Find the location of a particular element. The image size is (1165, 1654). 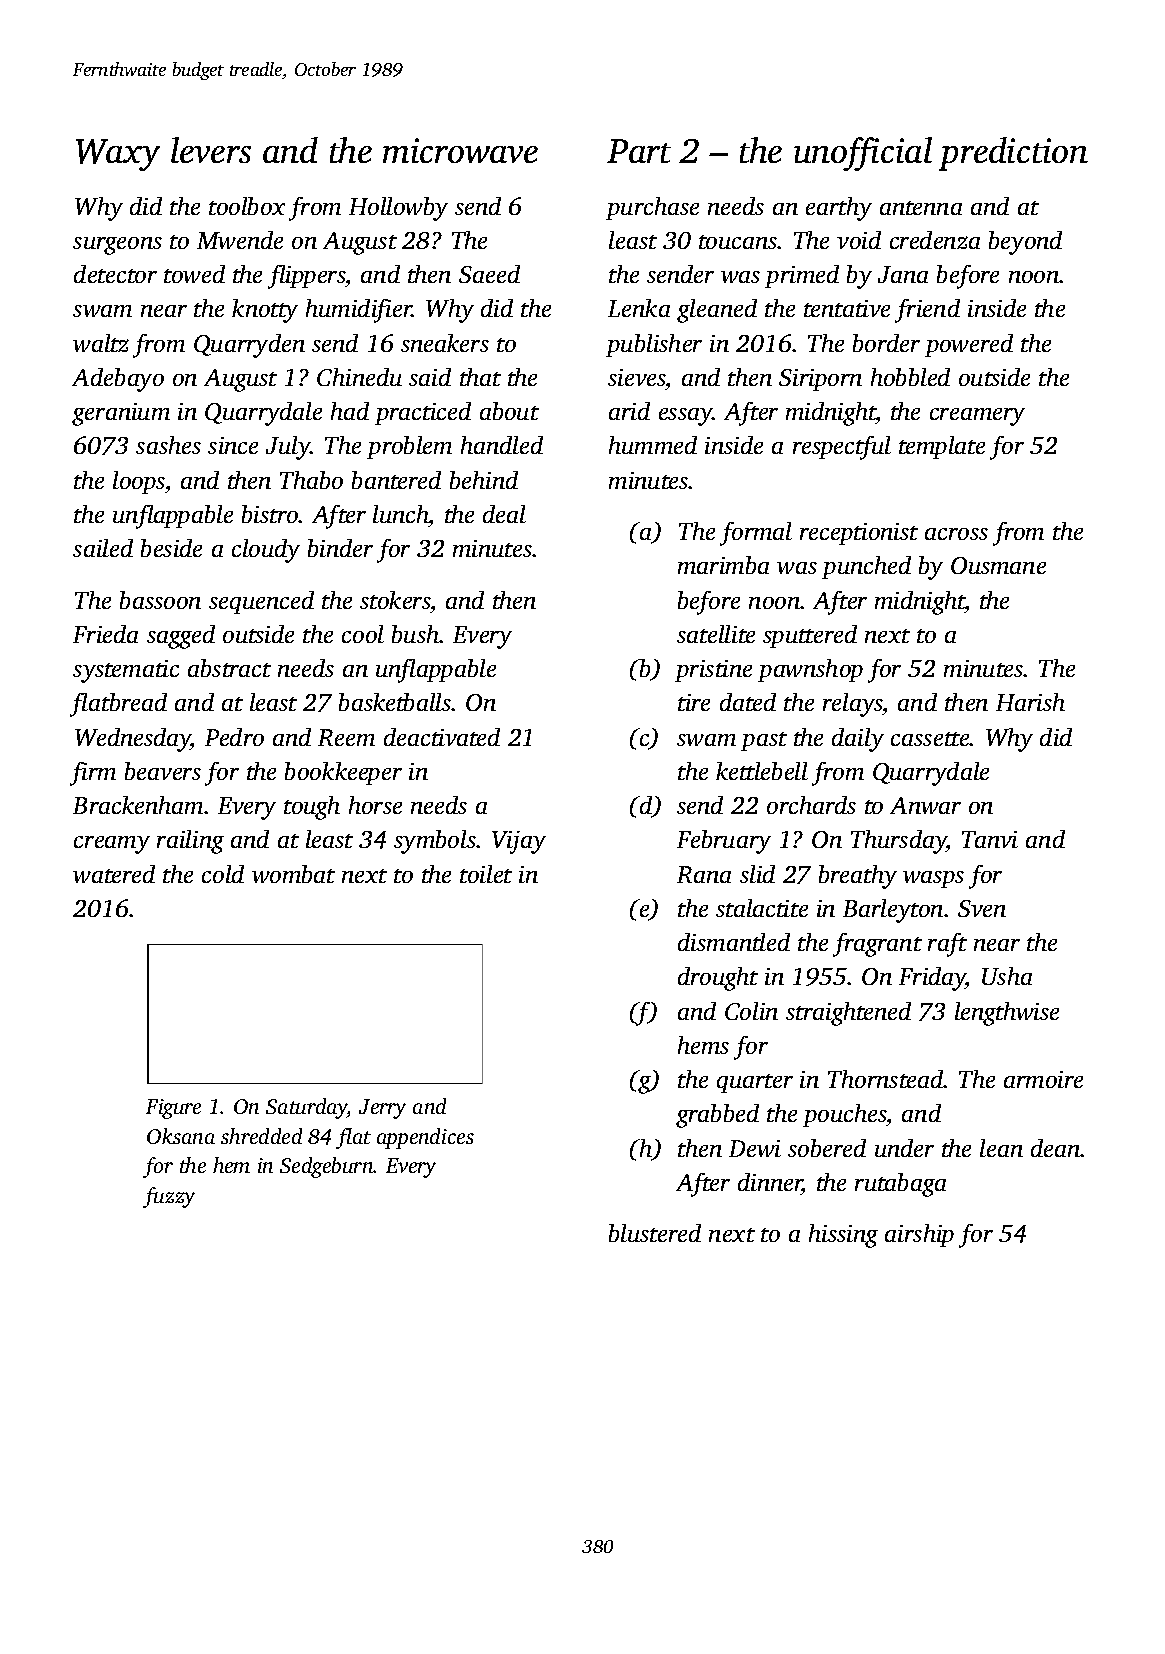

wombat is located at coordinates (293, 874).
